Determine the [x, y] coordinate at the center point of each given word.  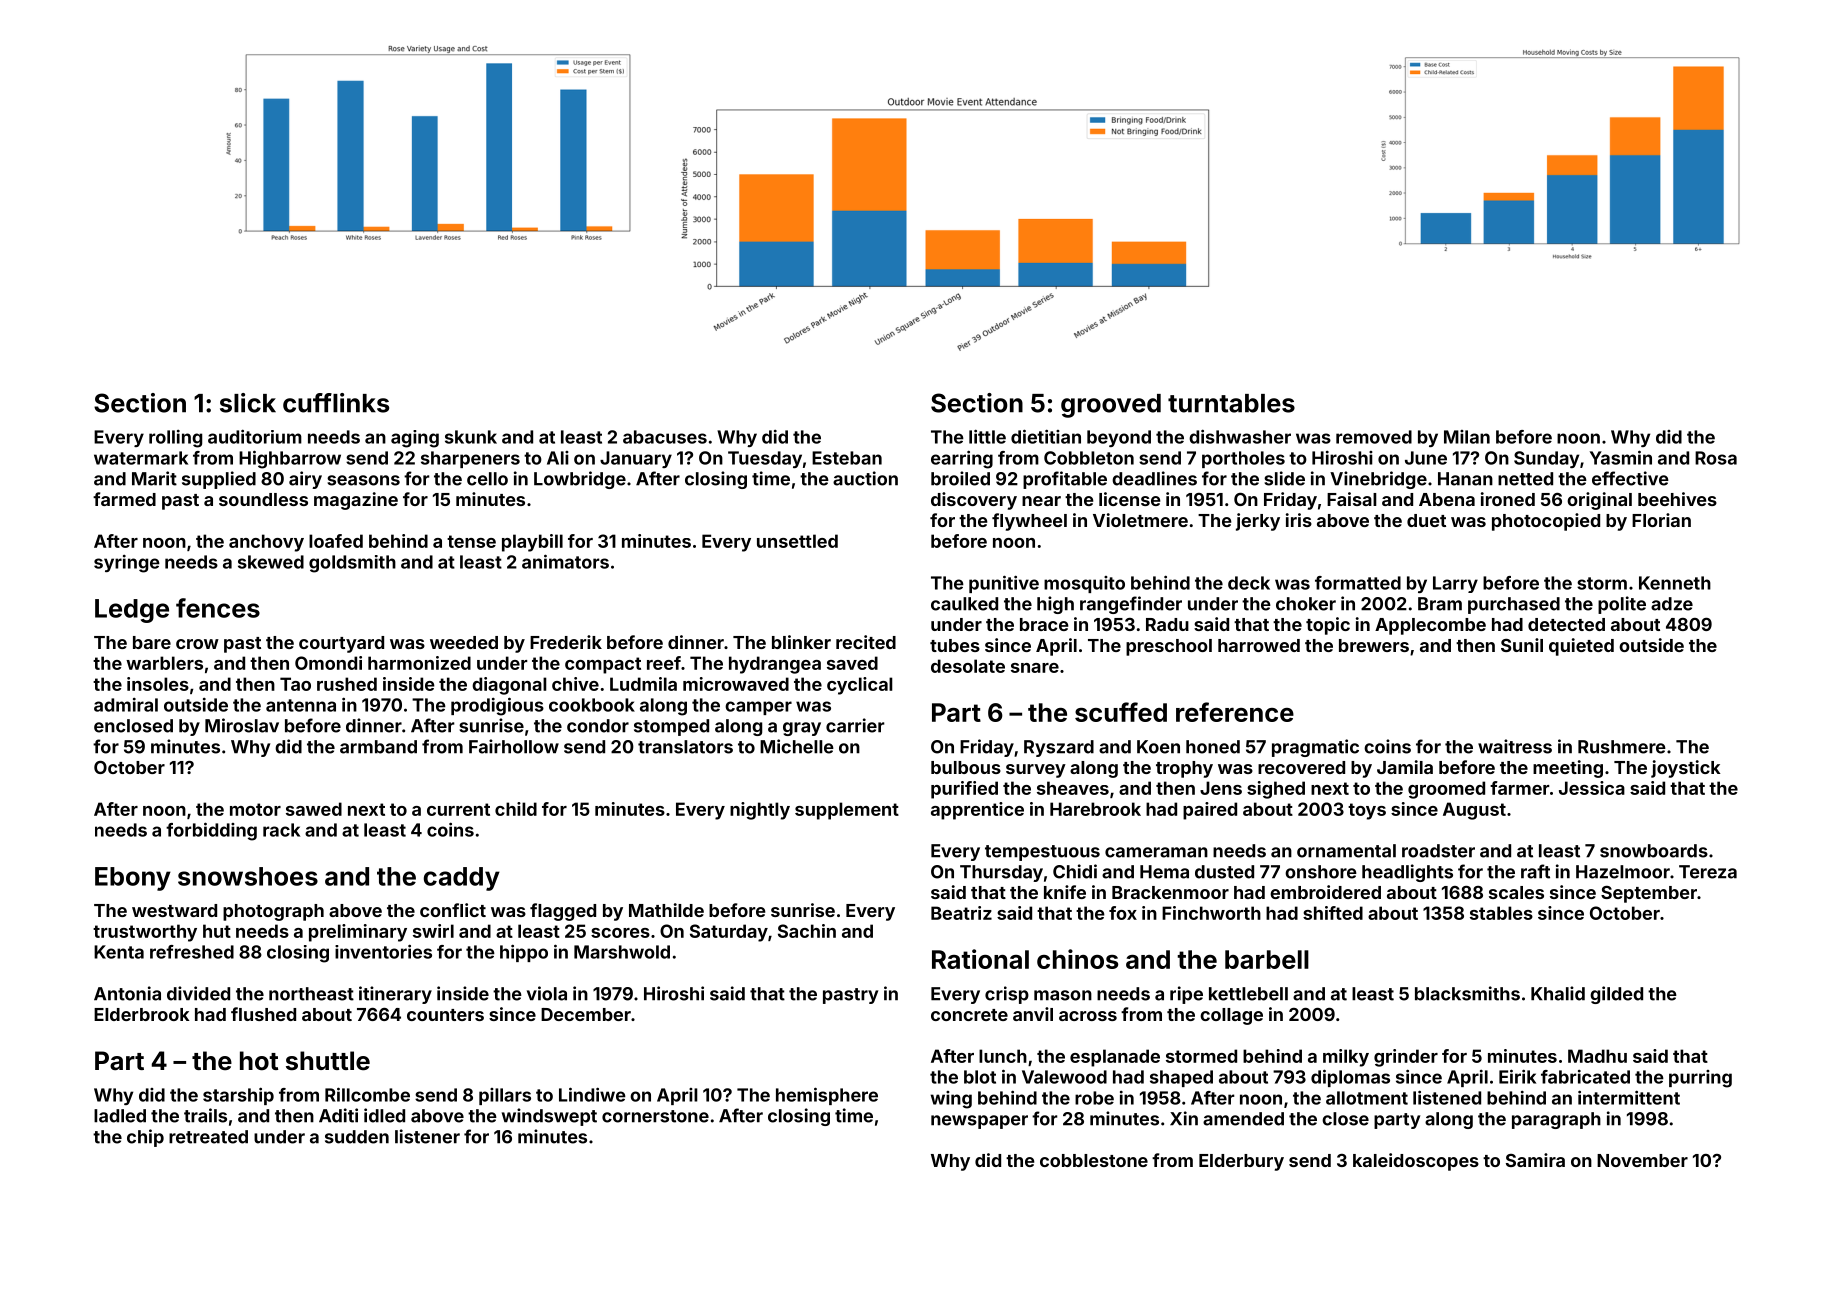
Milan [1467, 437]
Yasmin [1621, 457]
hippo [524, 953]
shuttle [328, 1061]
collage [1231, 1016]
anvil [1033, 1014]
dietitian [1046, 436]
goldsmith [352, 564]
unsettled [797, 541]
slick [248, 403]
